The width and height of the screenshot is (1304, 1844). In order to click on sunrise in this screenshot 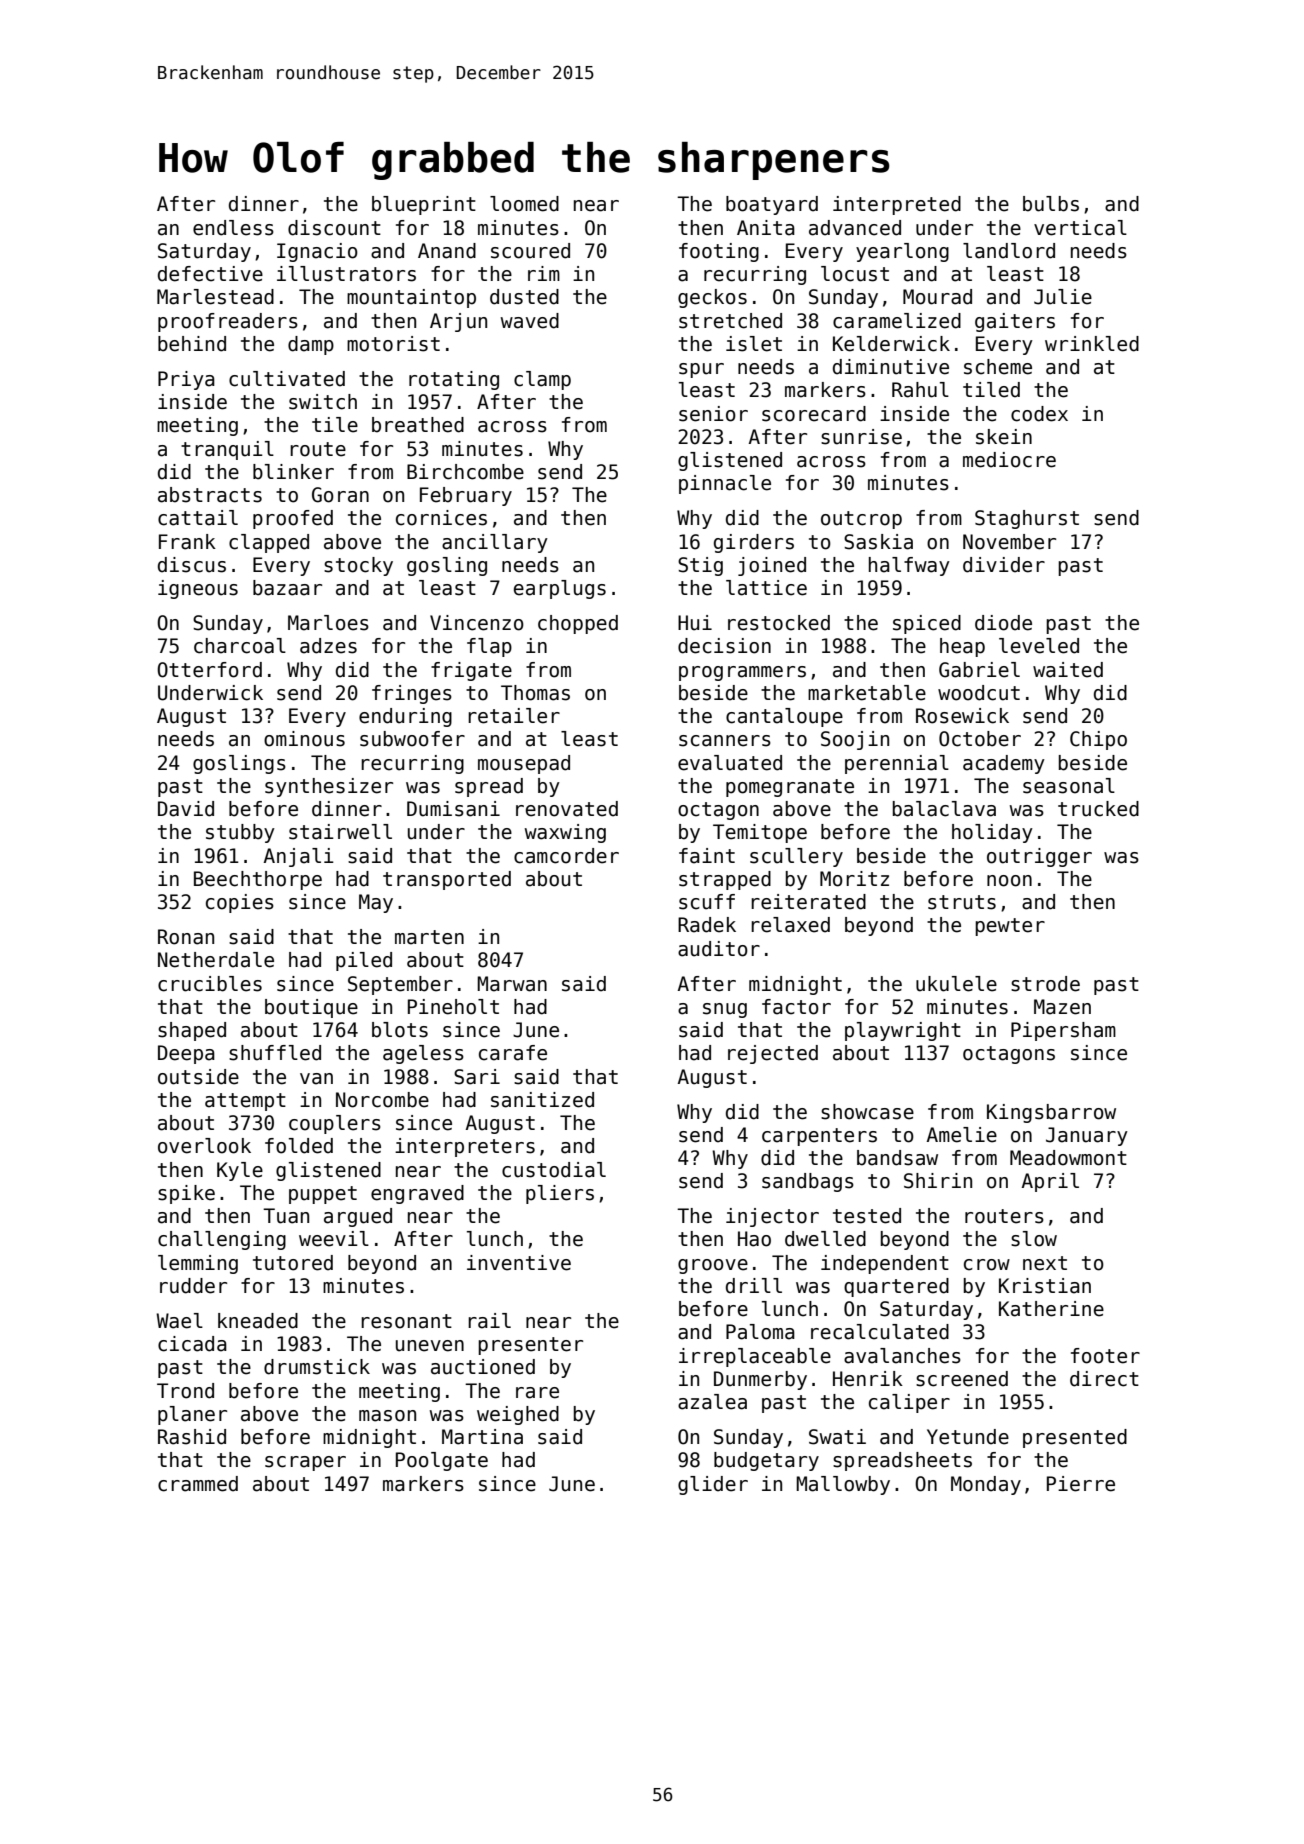, I will do `click(861, 437)`.
